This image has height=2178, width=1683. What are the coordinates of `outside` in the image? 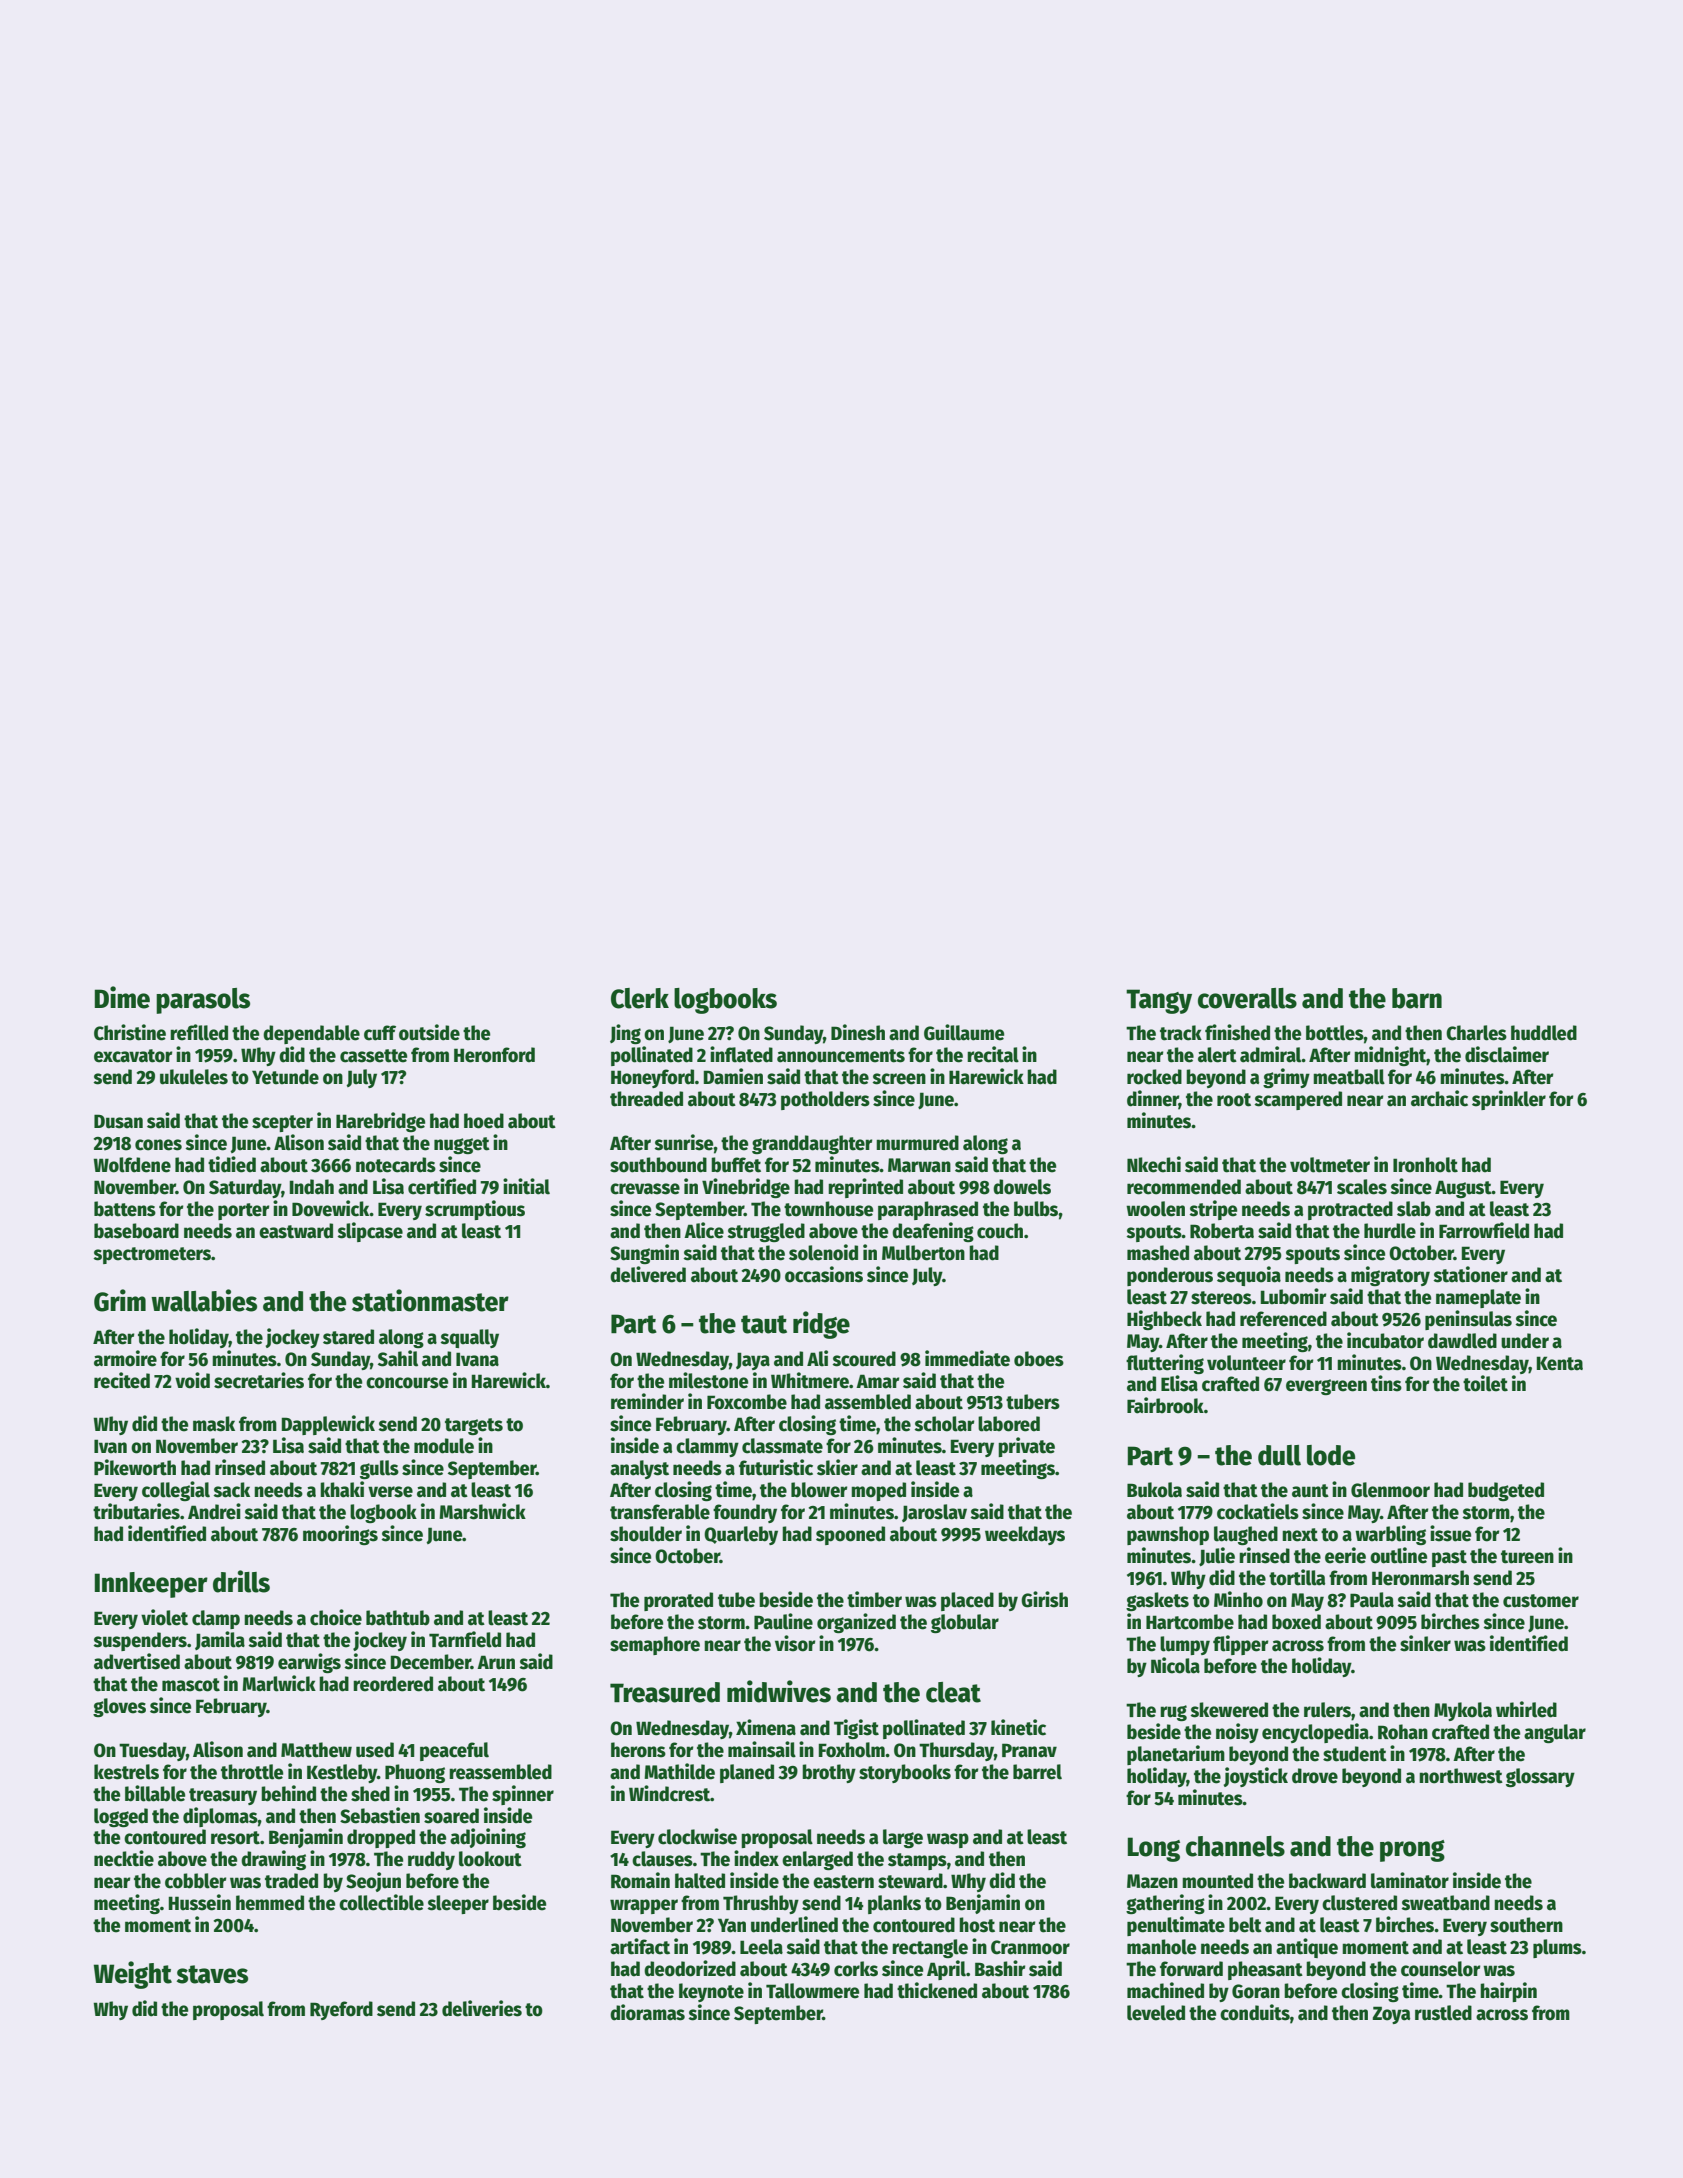 It's located at (429, 1032).
